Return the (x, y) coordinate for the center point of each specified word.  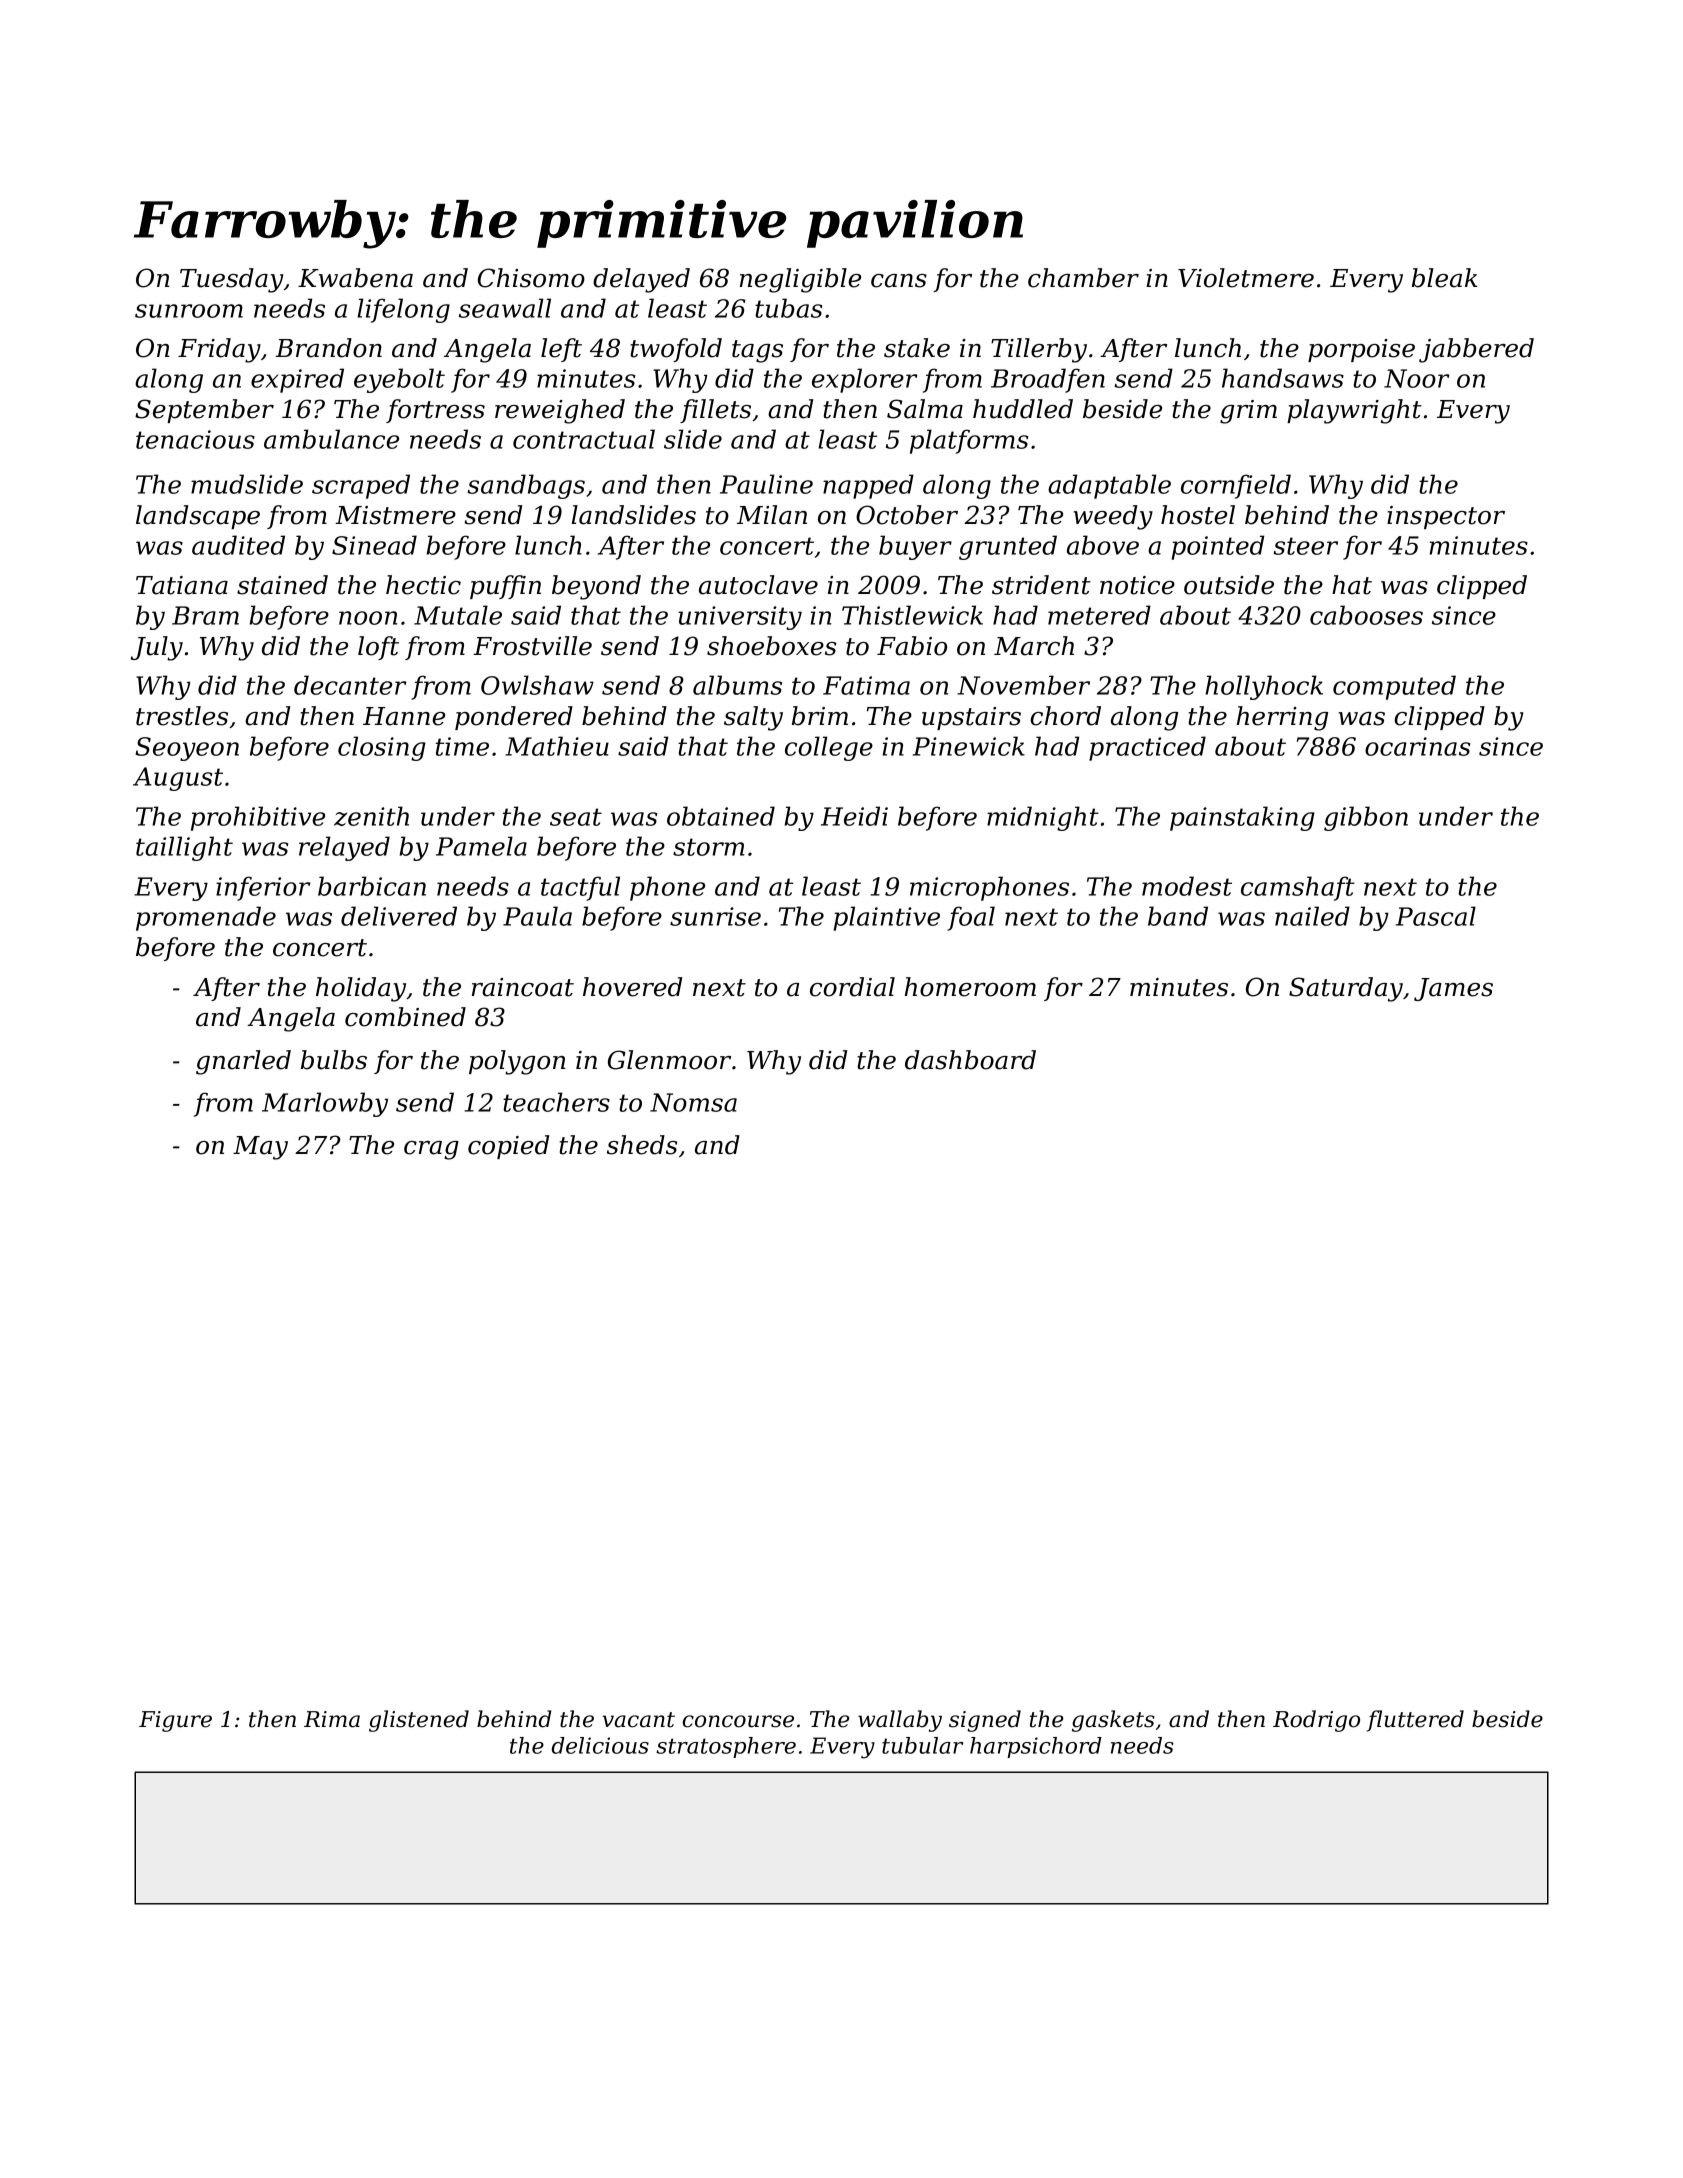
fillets (715, 411)
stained (282, 585)
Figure (175, 1721)
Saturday (1346, 989)
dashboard (970, 1060)
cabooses (1366, 615)
